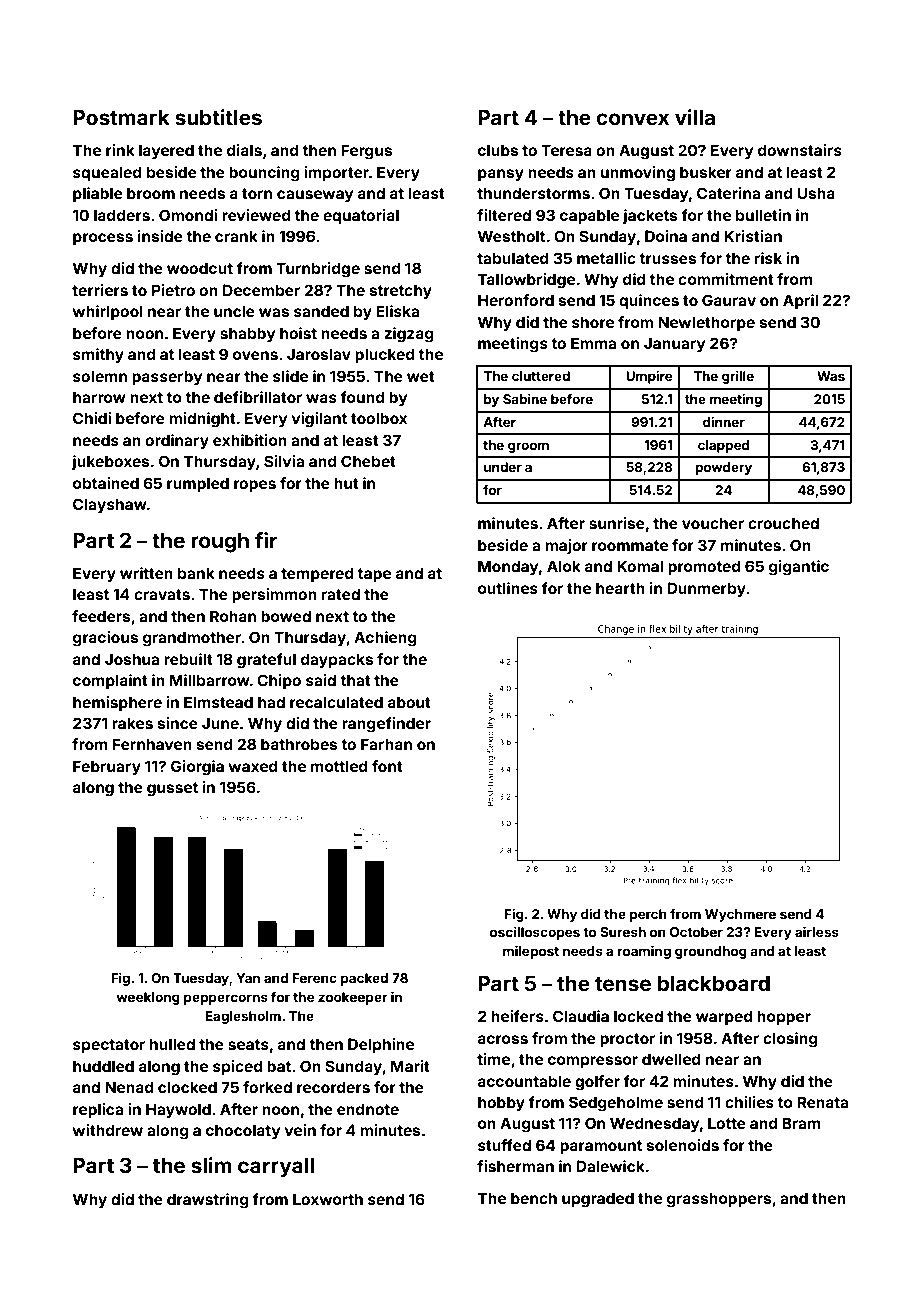  What do you see at coordinates (211, 1165) in the document?
I see `slim` at bounding box center [211, 1165].
